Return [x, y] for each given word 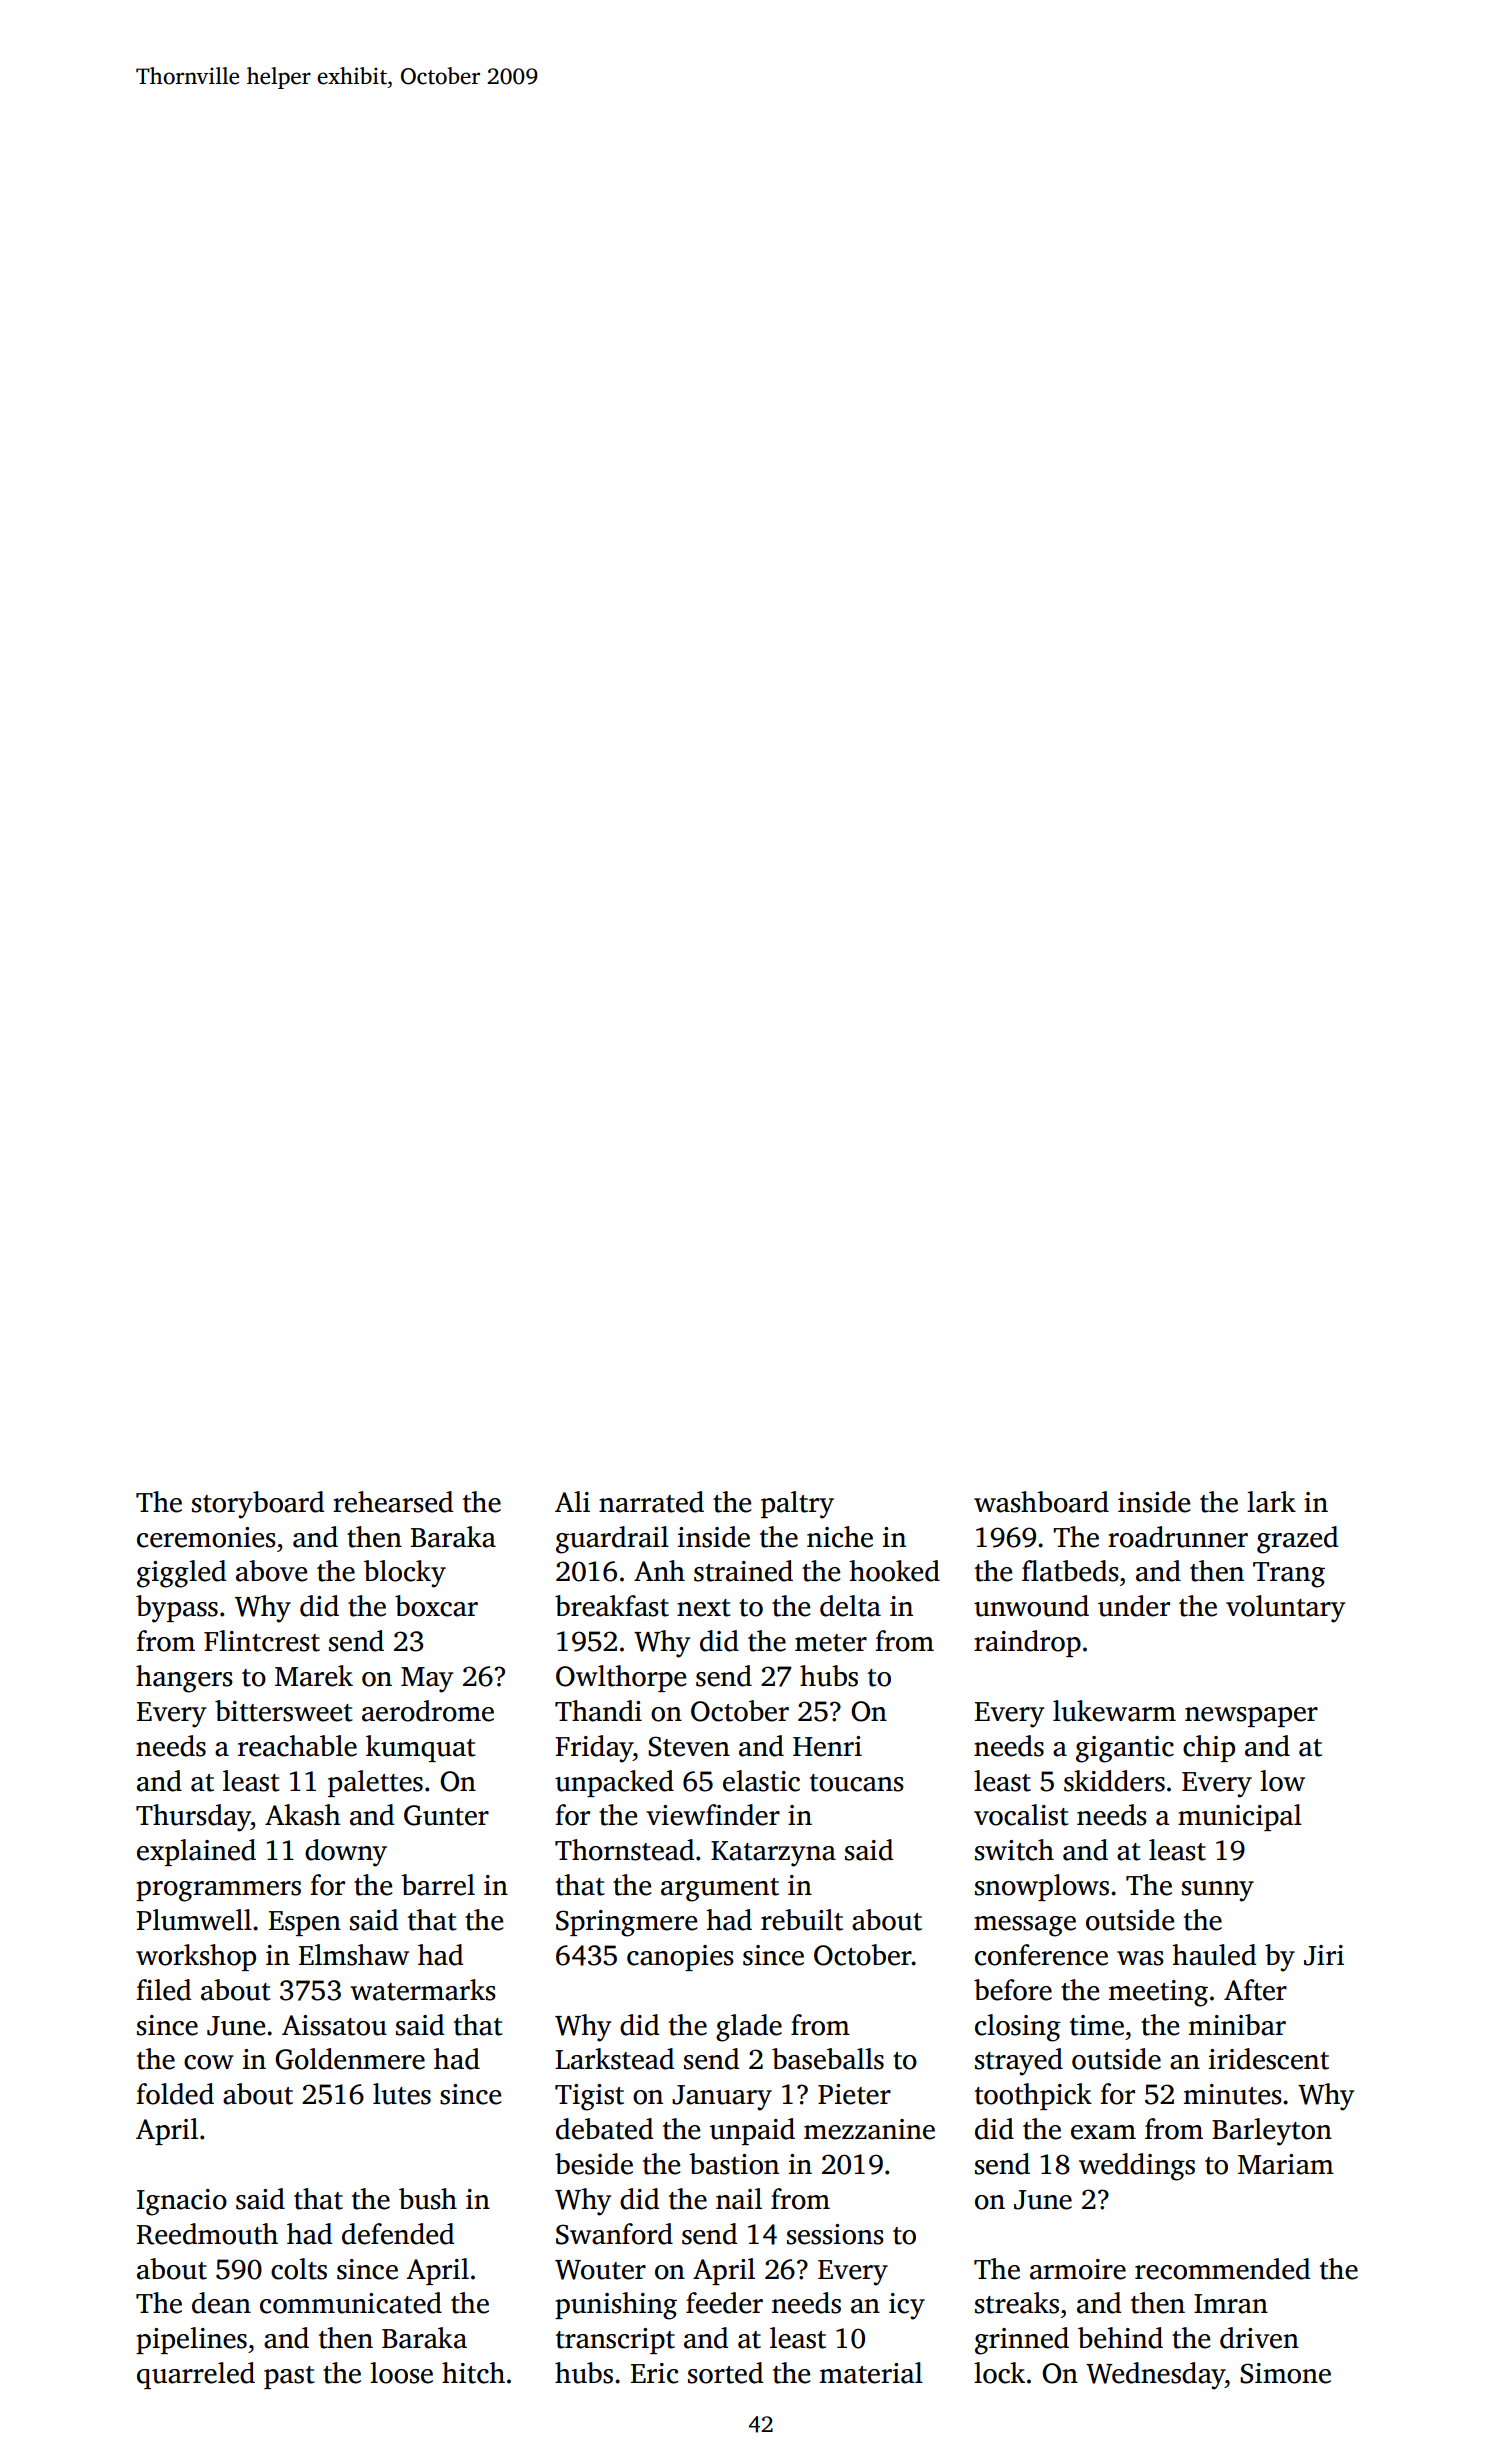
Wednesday [1155, 2376]
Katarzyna [773, 1854]
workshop [196, 1957]
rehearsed [393, 1502]
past [289, 2377]
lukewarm [1114, 1711]
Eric [654, 2373]
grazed [1297, 1540]
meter [831, 1643]
